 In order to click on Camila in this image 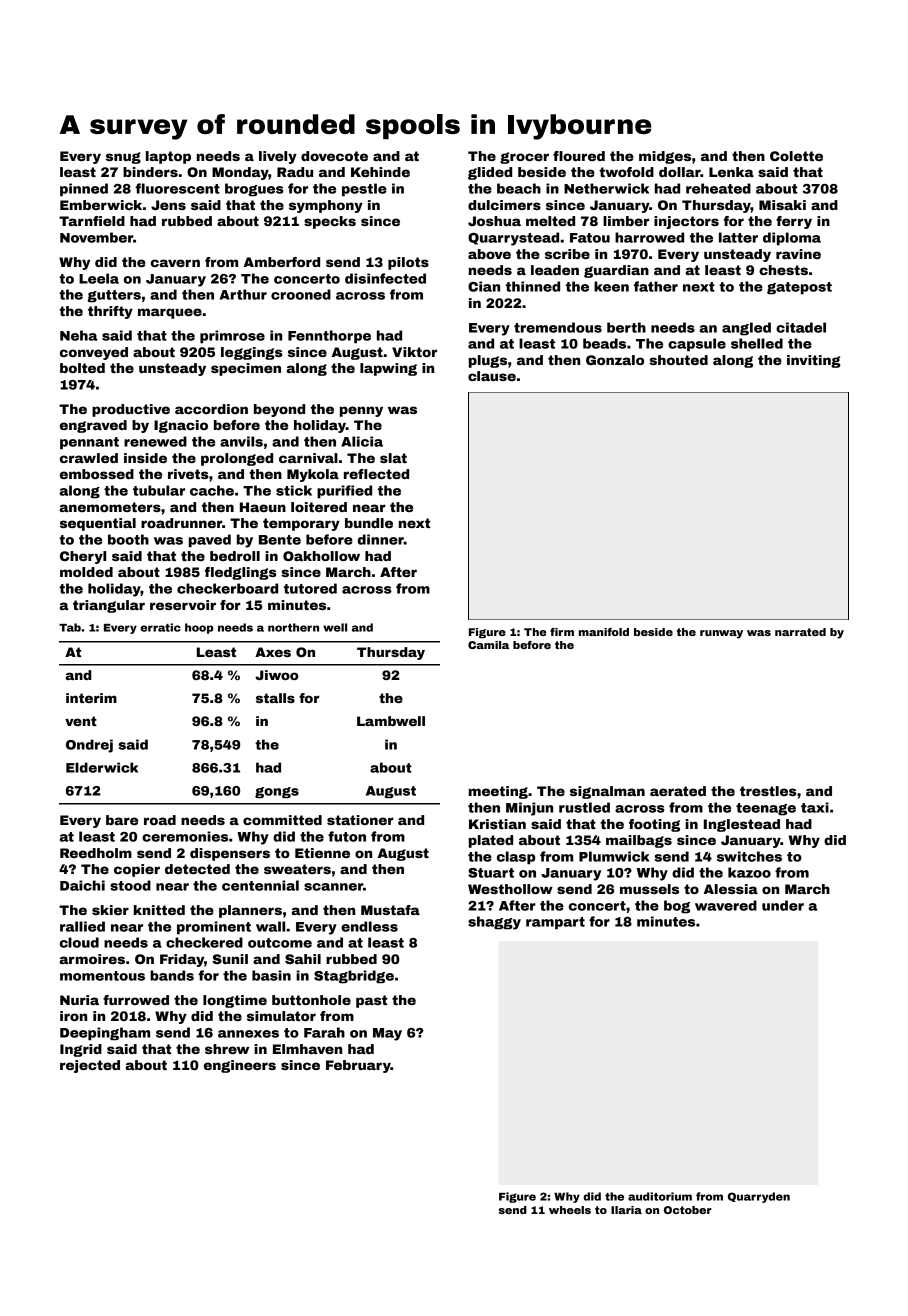, I will do `click(488, 645)`.
